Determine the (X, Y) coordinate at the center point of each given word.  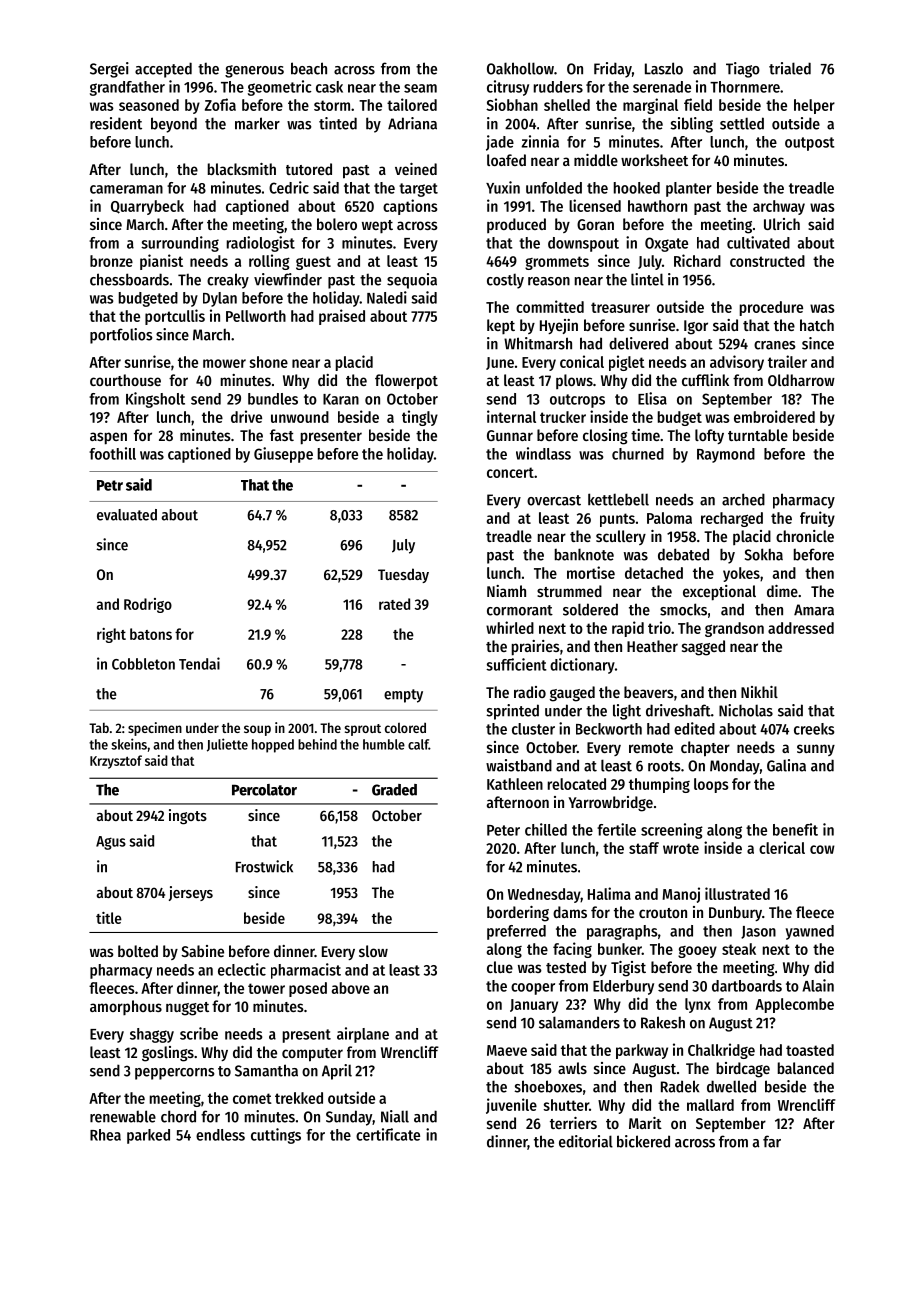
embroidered (774, 416)
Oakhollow (520, 68)
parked (148, 1136)
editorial (586, 1141)
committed (550, 306)
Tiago (743, 70)
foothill (112, 453)
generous (254, 71)
